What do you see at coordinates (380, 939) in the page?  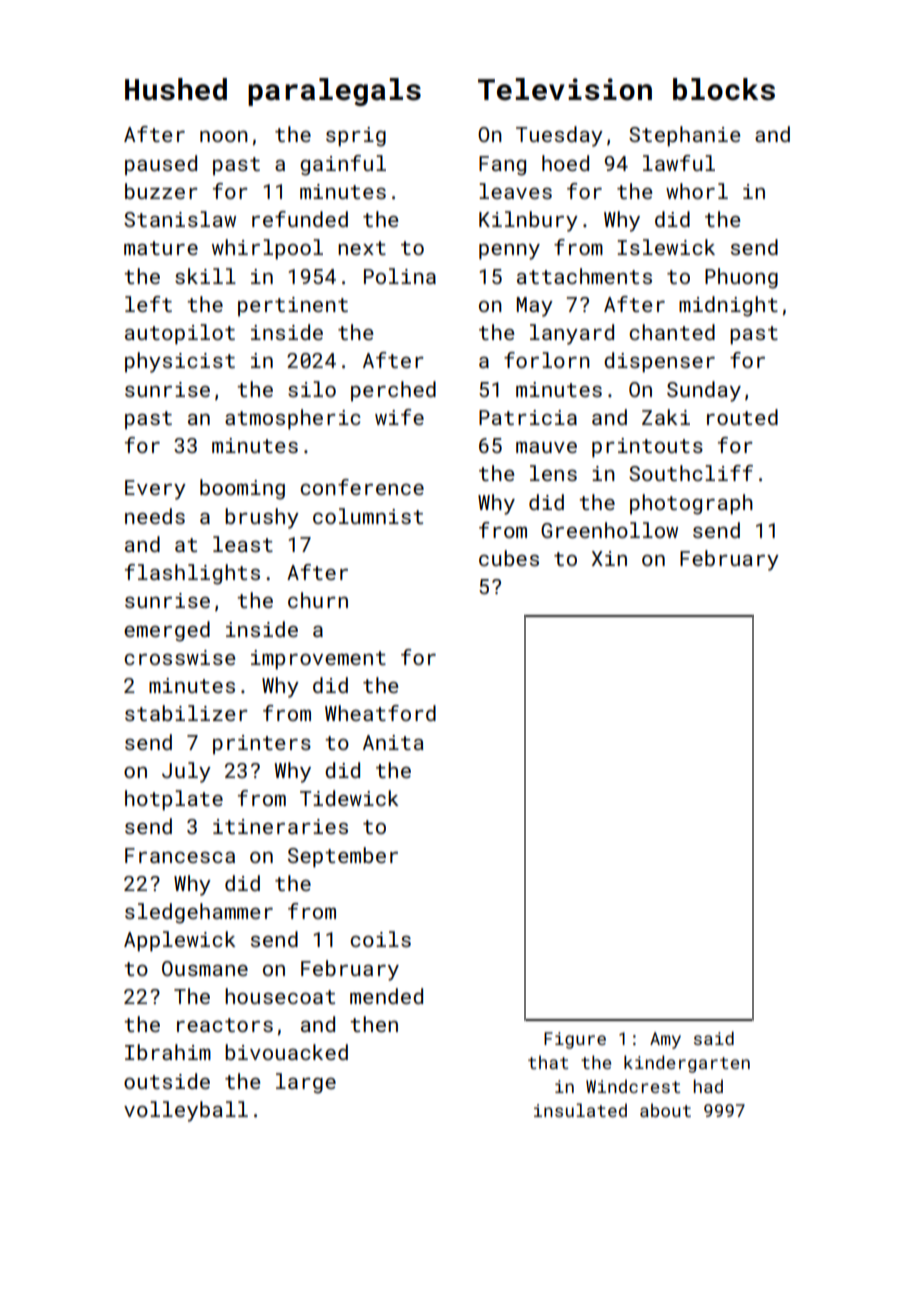 I see `coils` at bounding box center [380, 939].
